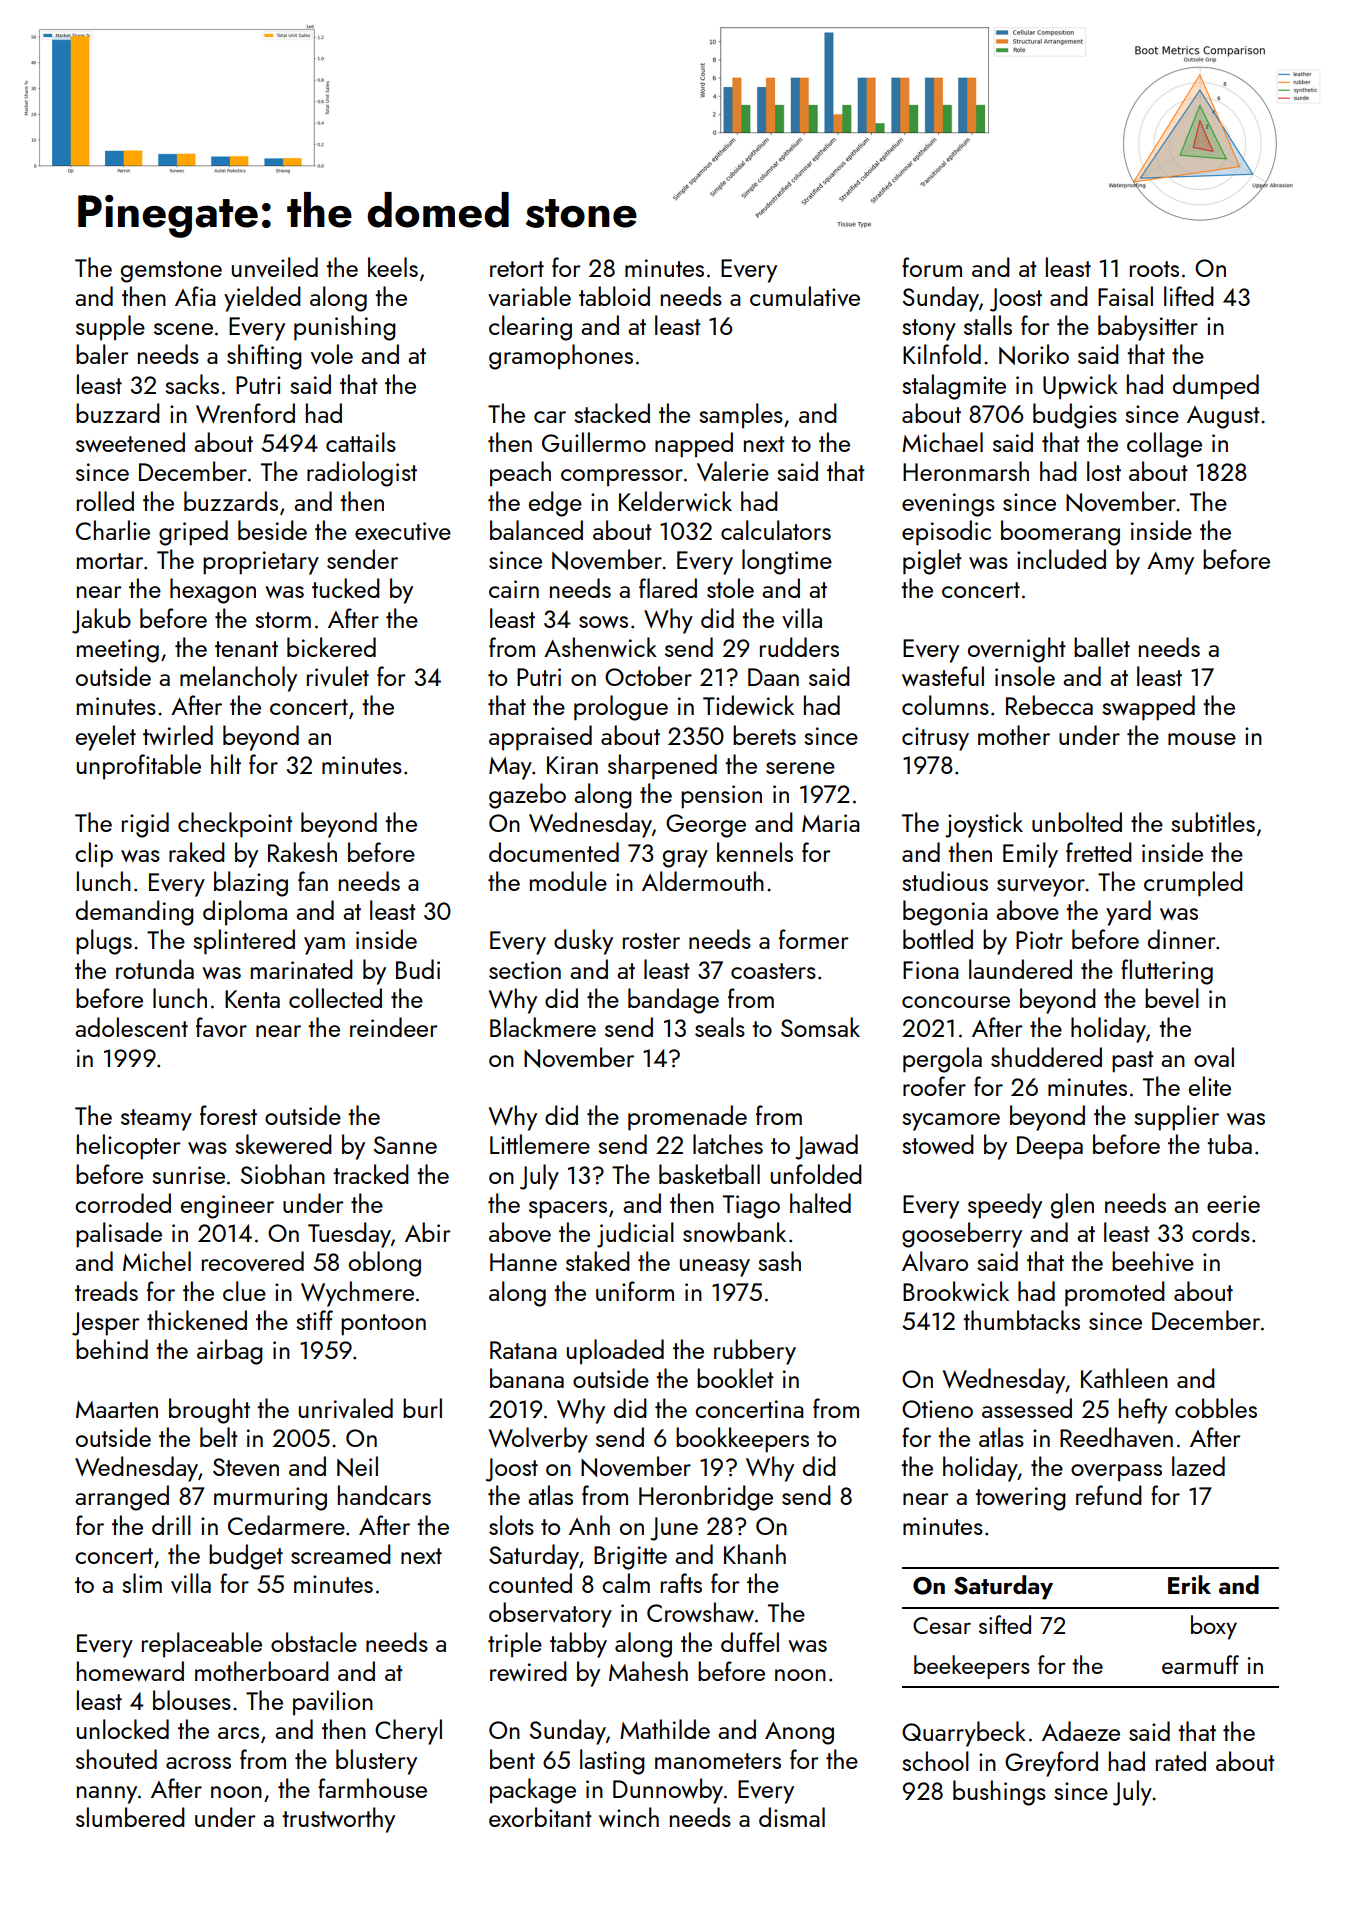 This screenshot has width=1354, height=1914. Describe the element at coordinates (805, 296) in the screenshot. I see `cumulative` at that location.
